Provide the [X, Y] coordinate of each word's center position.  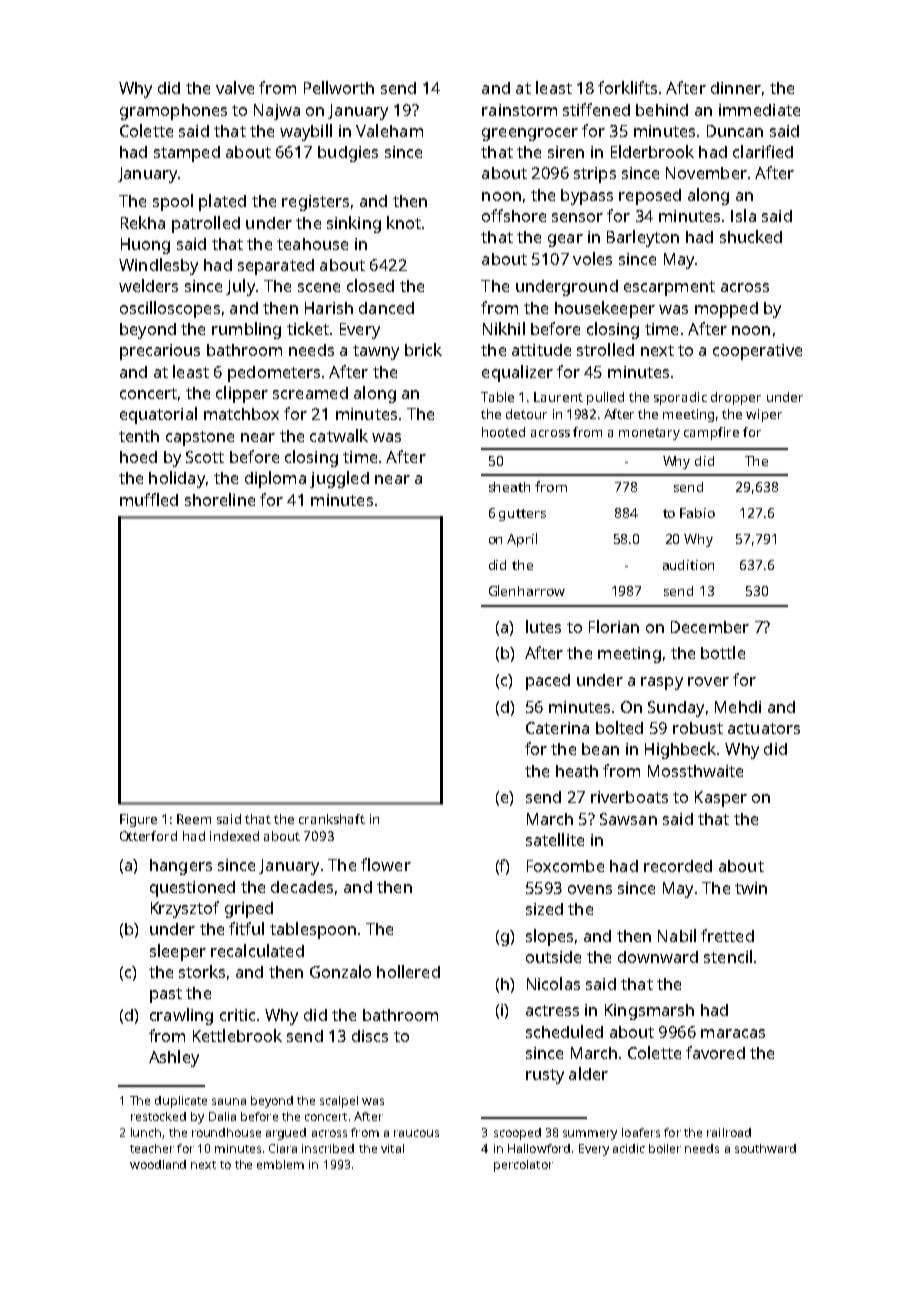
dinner [736, 88]
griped [249, 910]
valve [235, 87]
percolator [523, 1166]
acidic [629, 1148]
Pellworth [339, 87]
